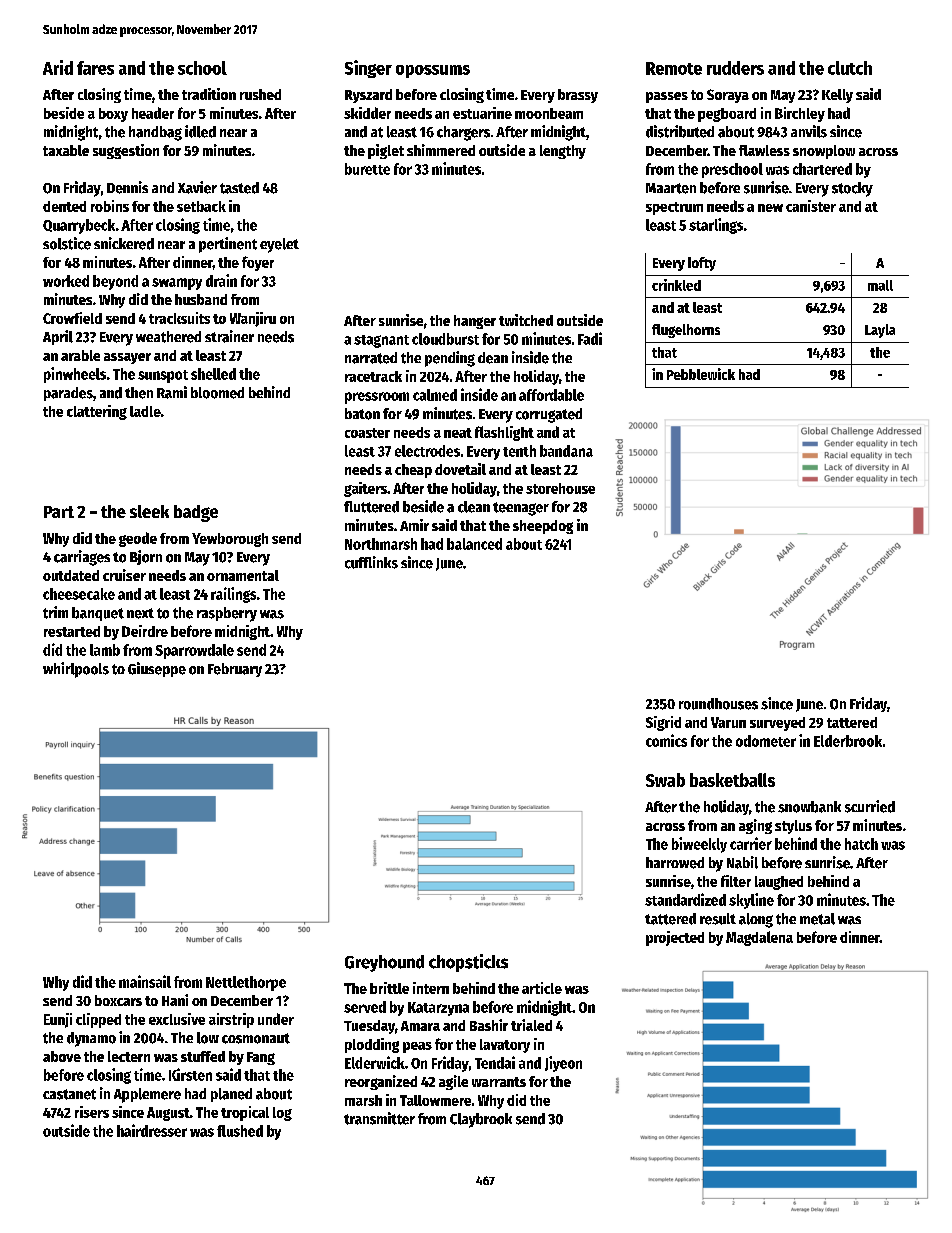 The width and height of the image is (952, 1233). Describe the element at coordinates (824, 152) in the image. I see `snowplow` at that location.
